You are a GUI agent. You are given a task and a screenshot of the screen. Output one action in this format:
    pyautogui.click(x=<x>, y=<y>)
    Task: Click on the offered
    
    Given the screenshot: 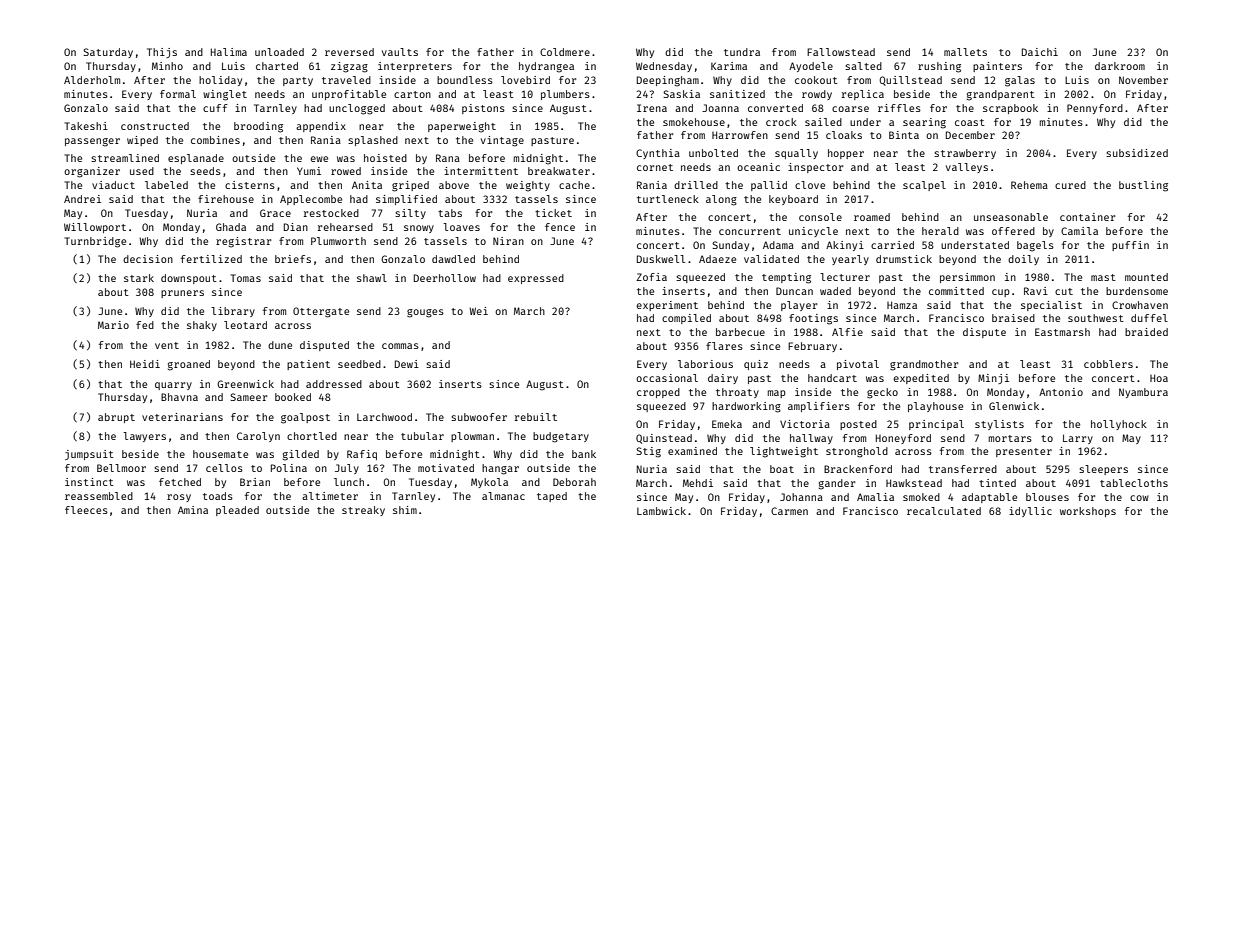 What is the action you would take?
    pyautogui.click(x=1013, y=231)
